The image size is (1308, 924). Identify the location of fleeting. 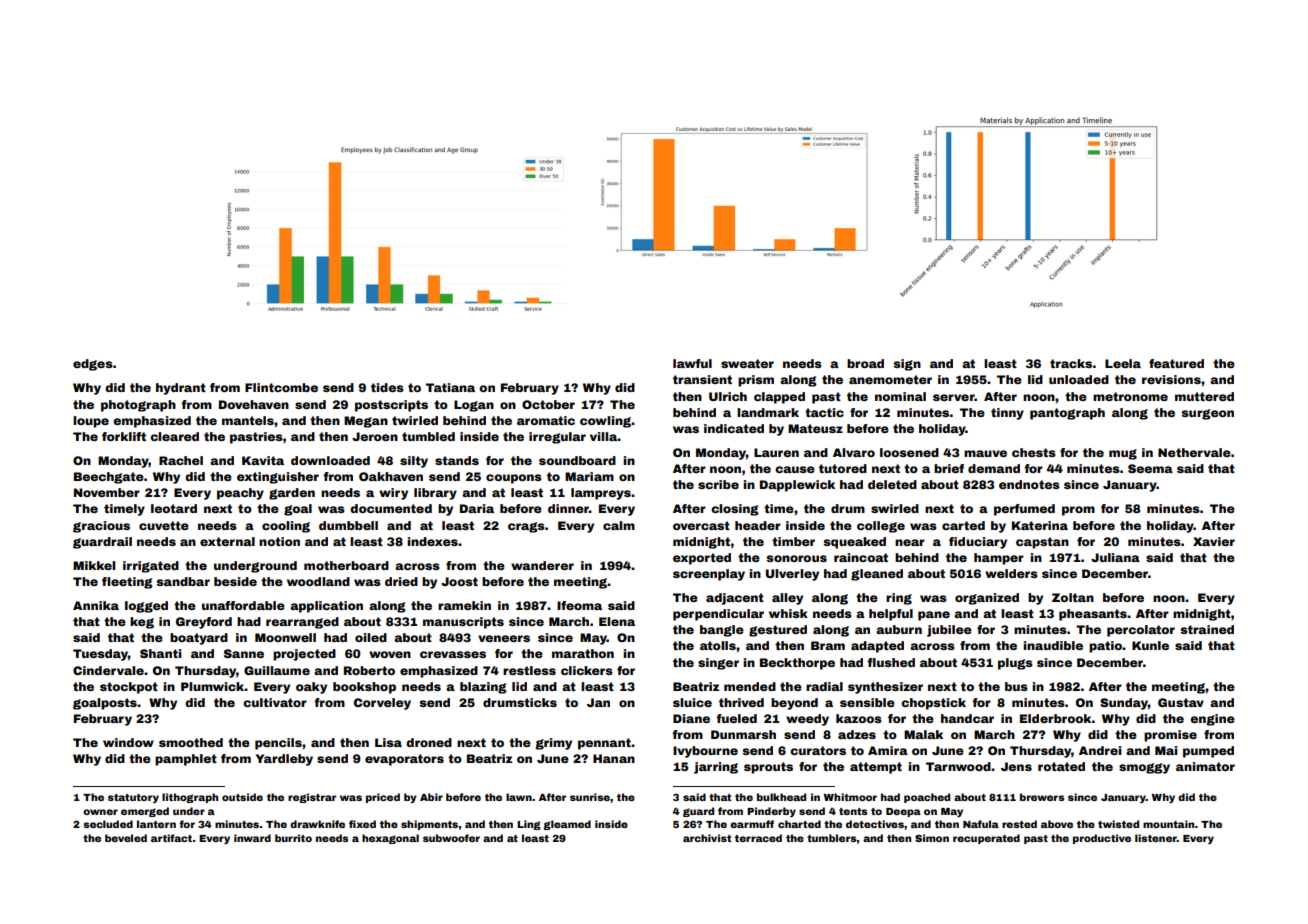
(127, 583).
